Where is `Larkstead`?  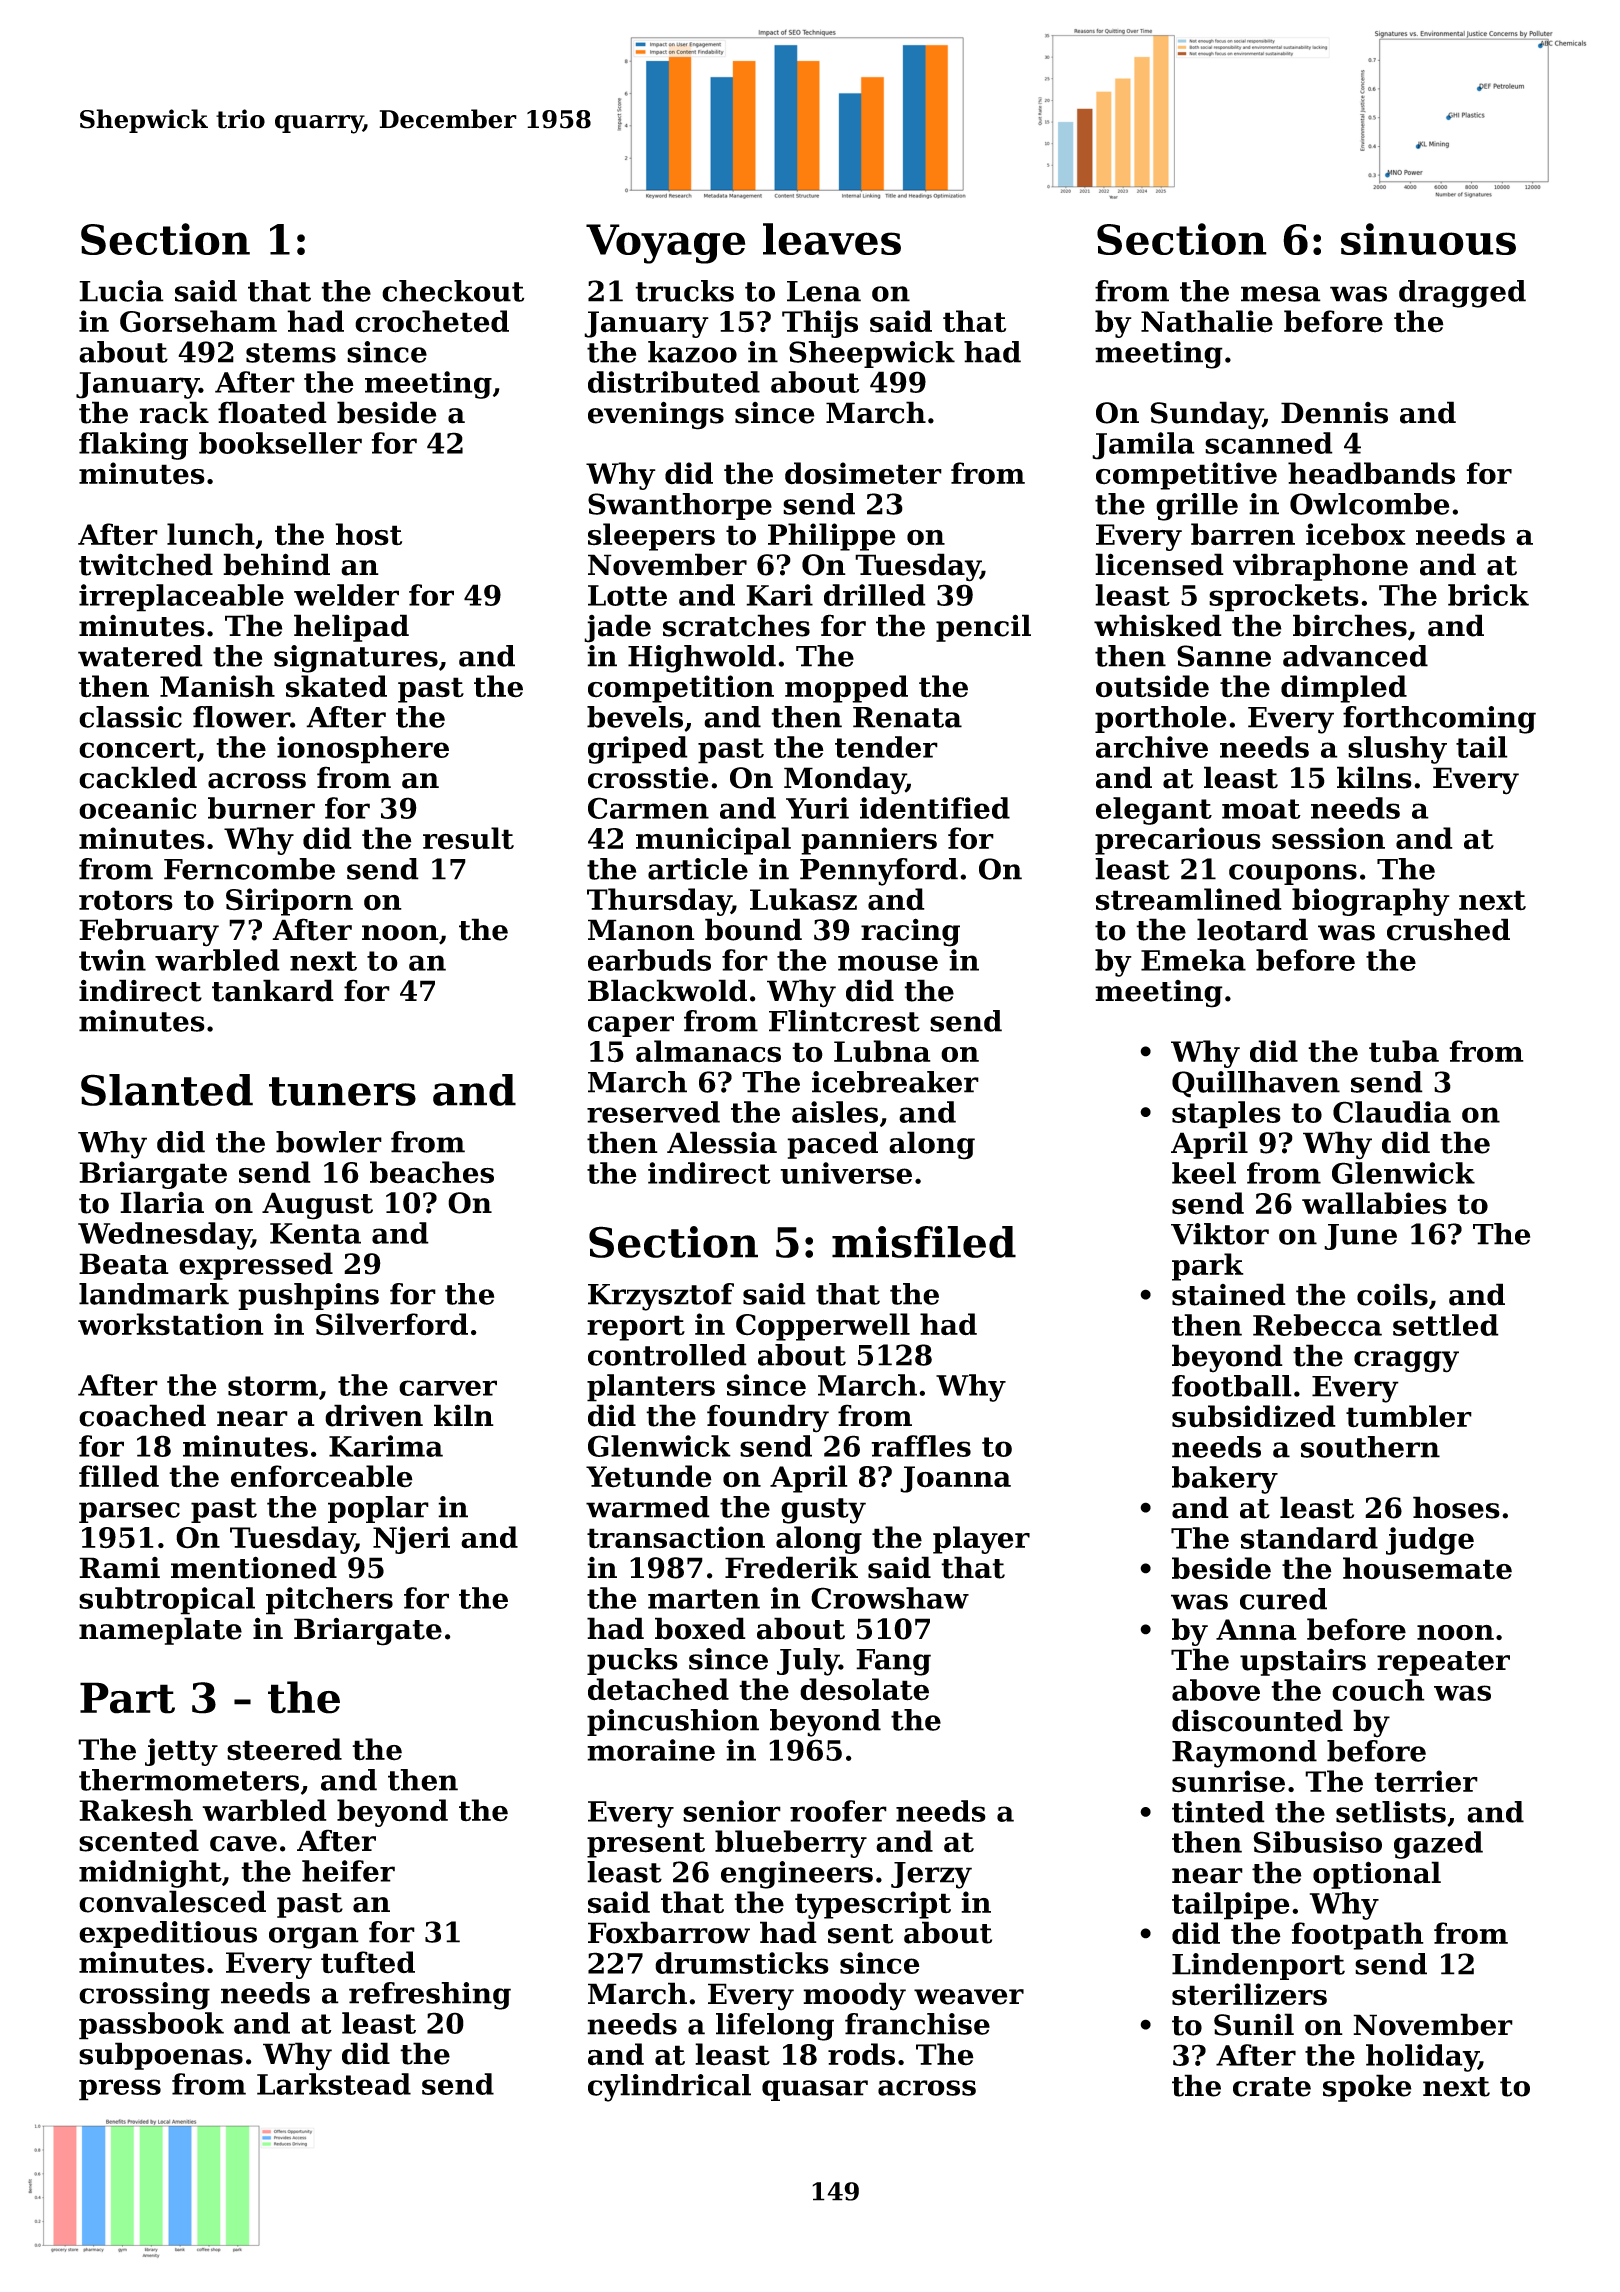 Larkstead is located at coordinates (334, 2084).
